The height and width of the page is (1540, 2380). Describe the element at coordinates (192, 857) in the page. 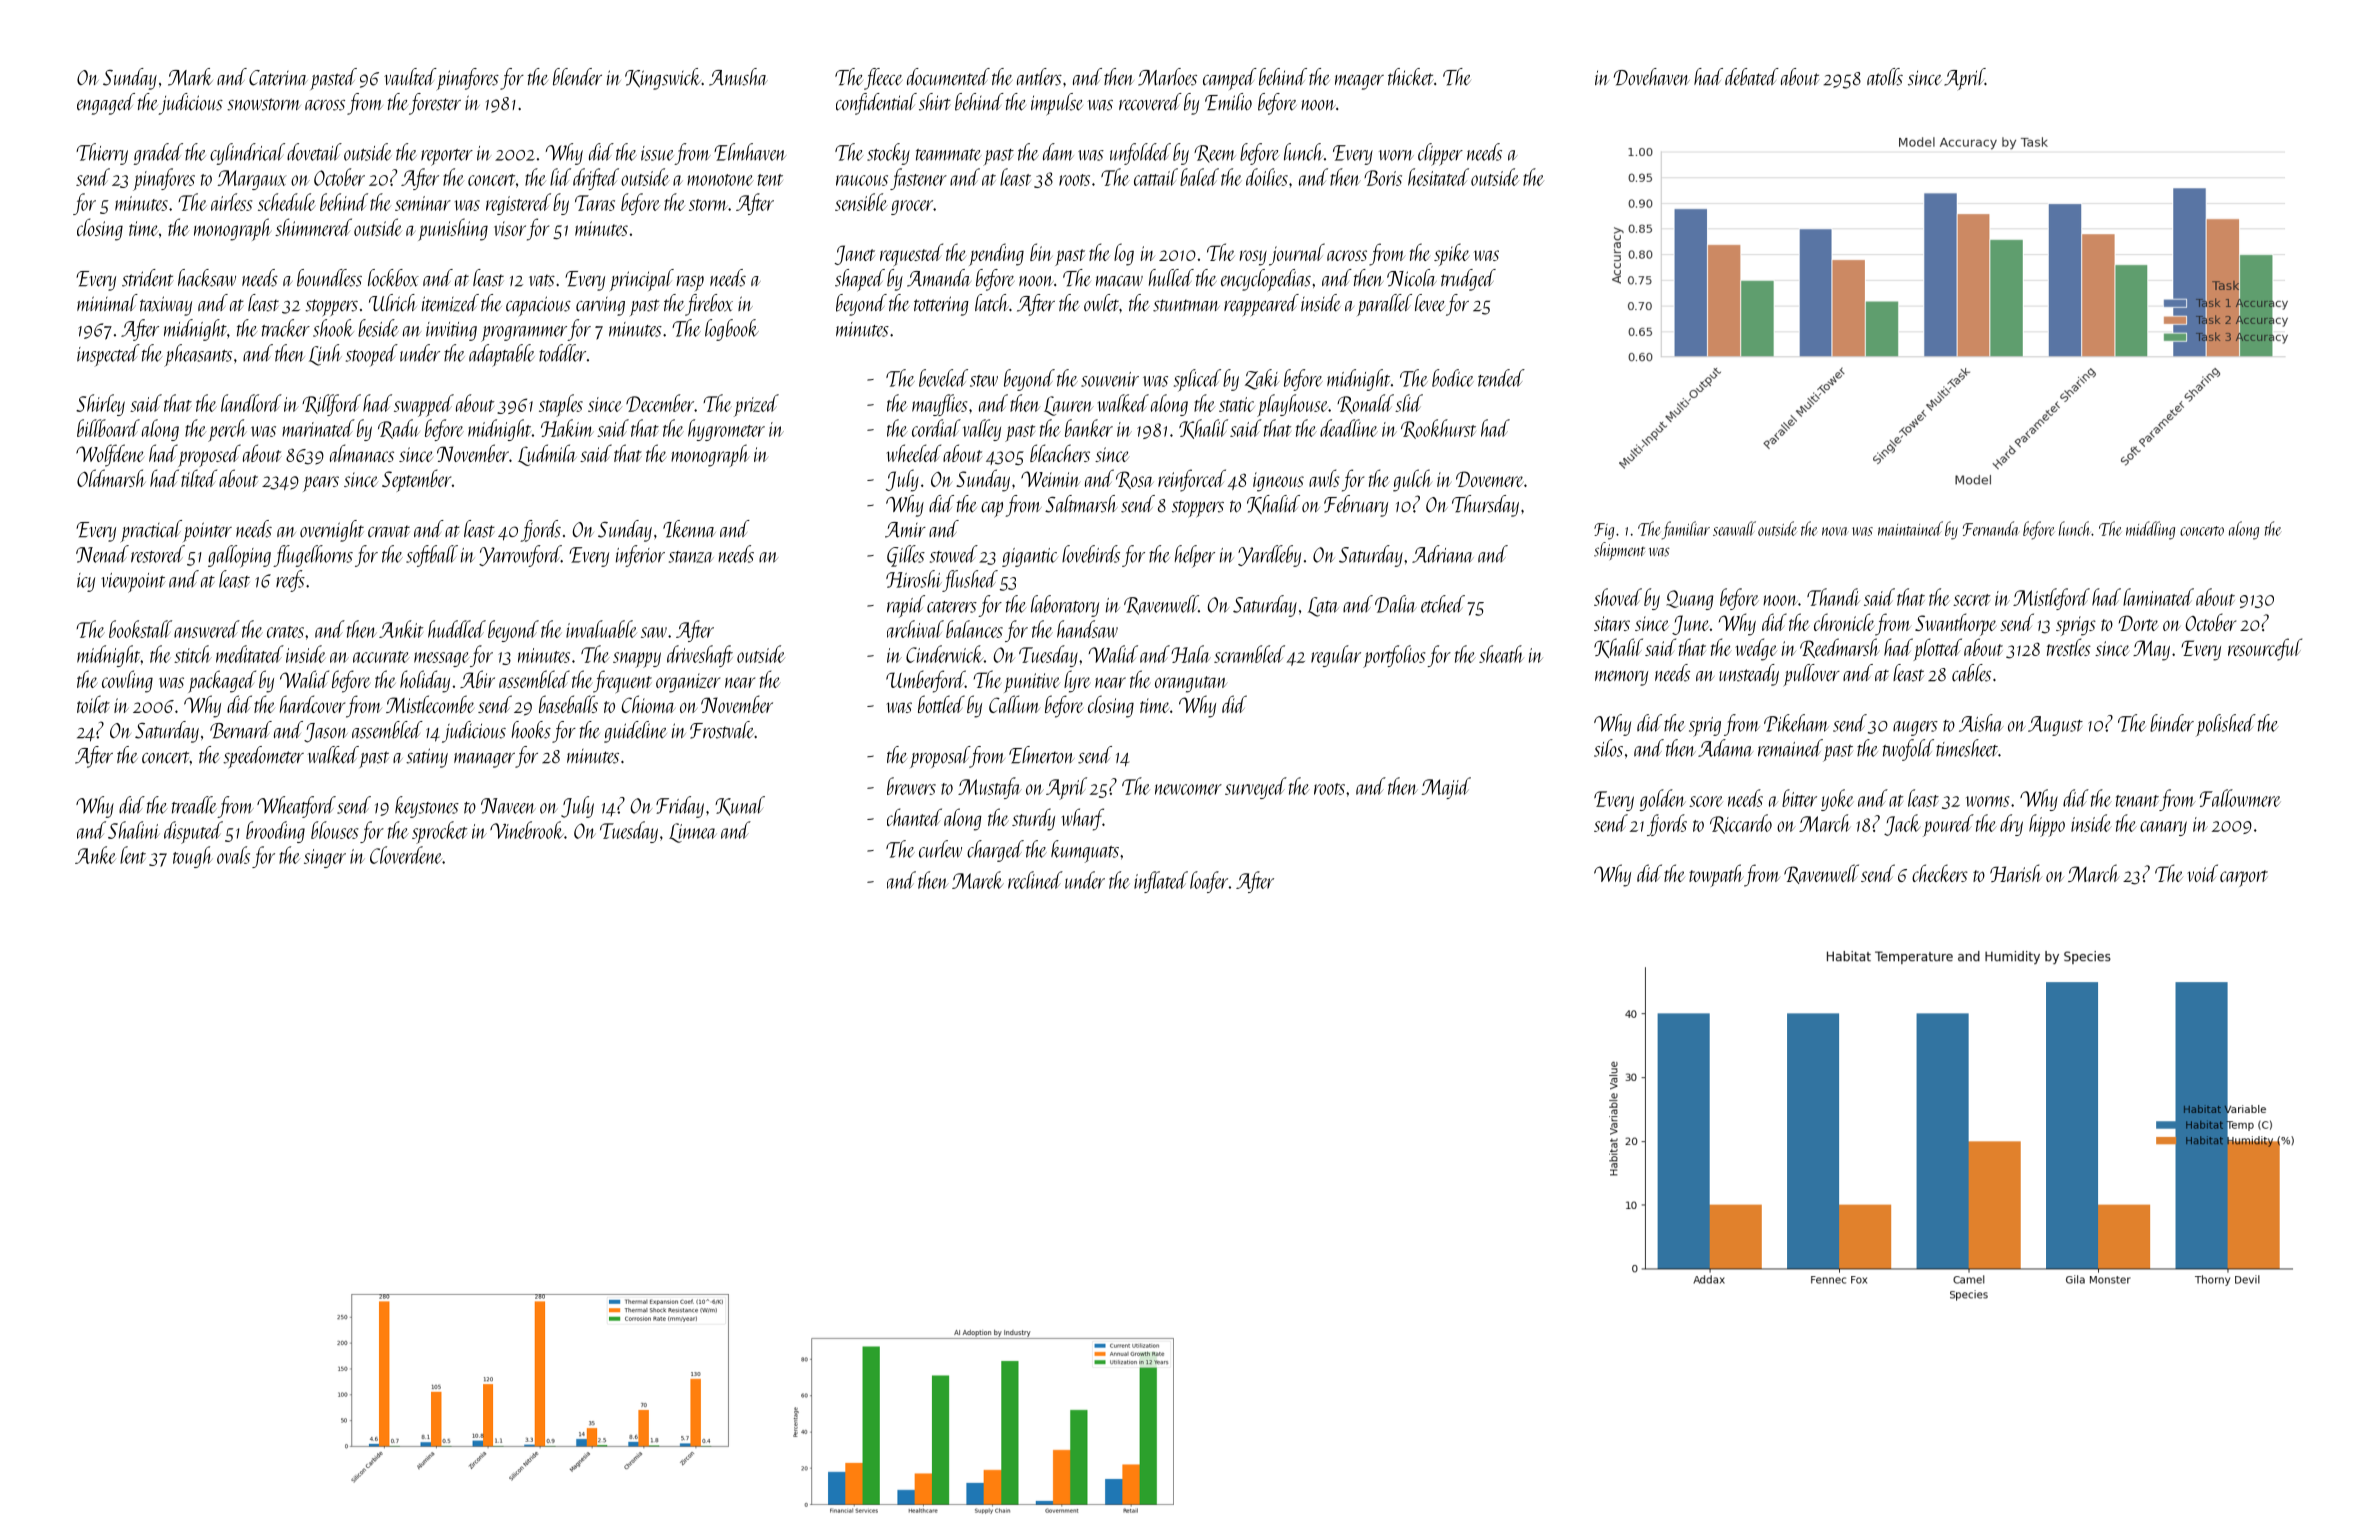

I see `tough` at that location.
